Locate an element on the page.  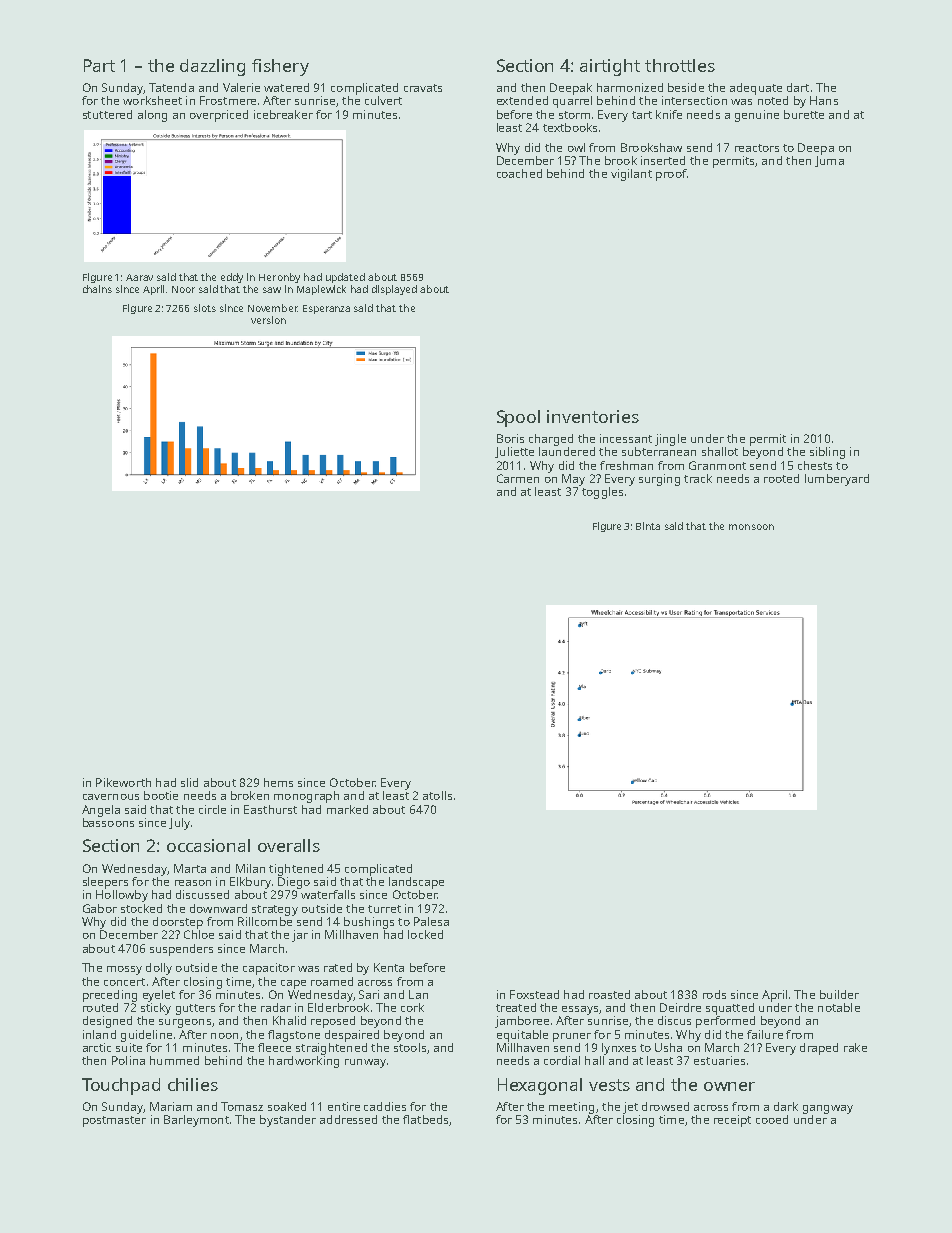
rods is located at coordinates (714, 994).
